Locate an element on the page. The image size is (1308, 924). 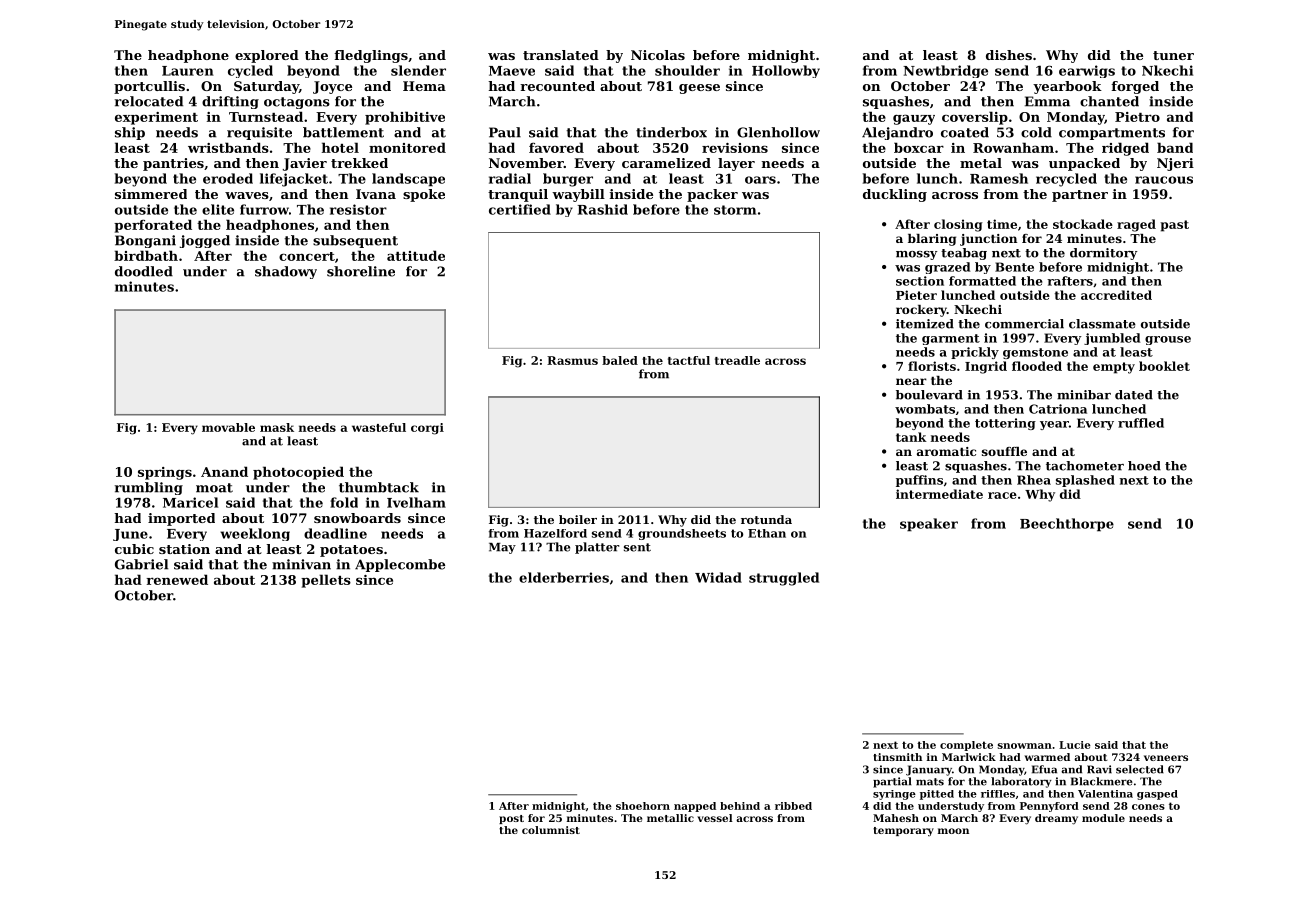
tactful is located at coordinates (689, 360).
